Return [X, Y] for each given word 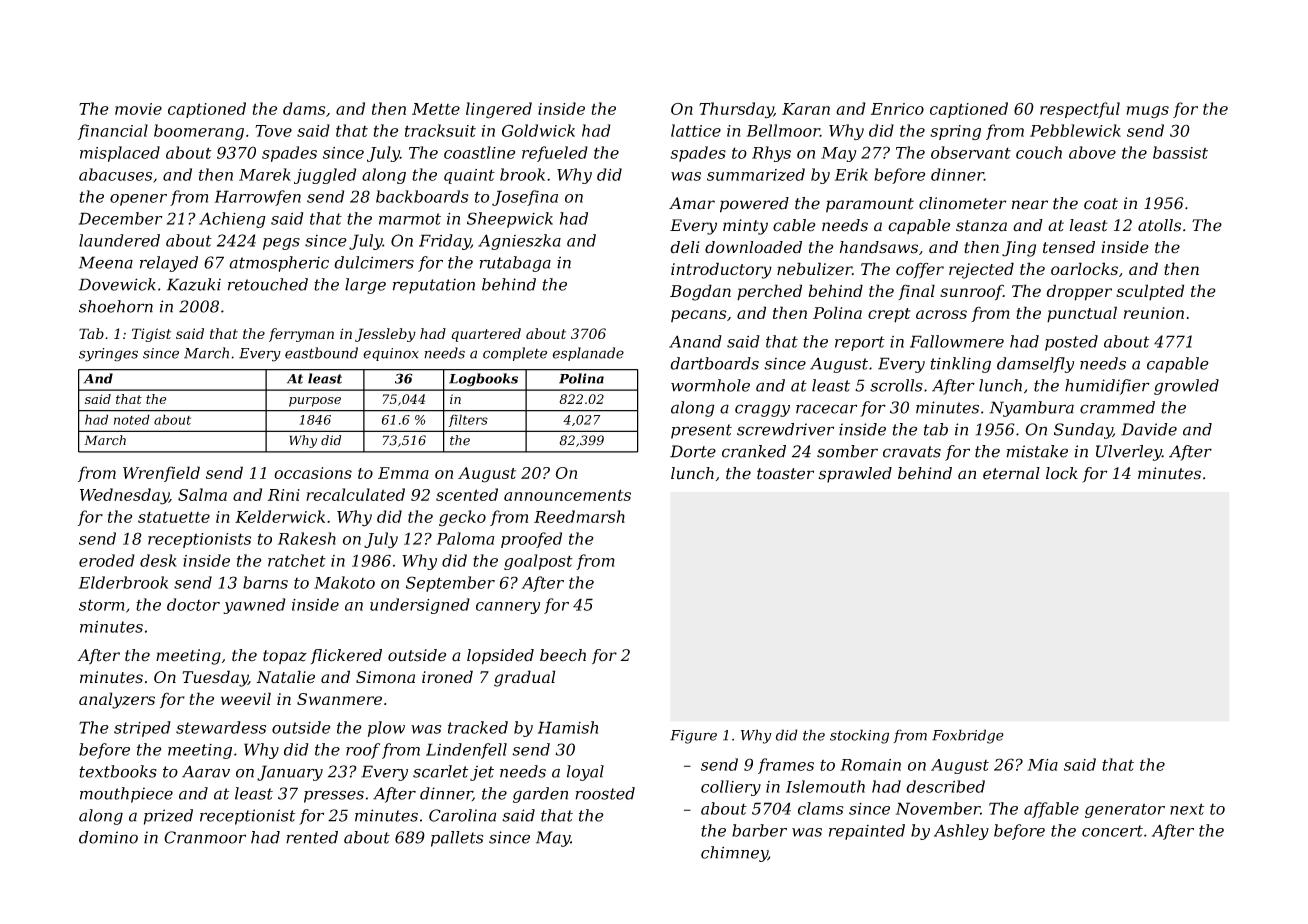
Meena [106, 262]
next [1187, 809]
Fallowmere [957, 341]
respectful [1080, 110]
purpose [315, 402]
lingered [499, 110]
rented [312, 837]
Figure [693, 737]
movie [138, 109]
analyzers [117, 700]
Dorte [693, 451]
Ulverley [1129, 453]
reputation [434, 286]
